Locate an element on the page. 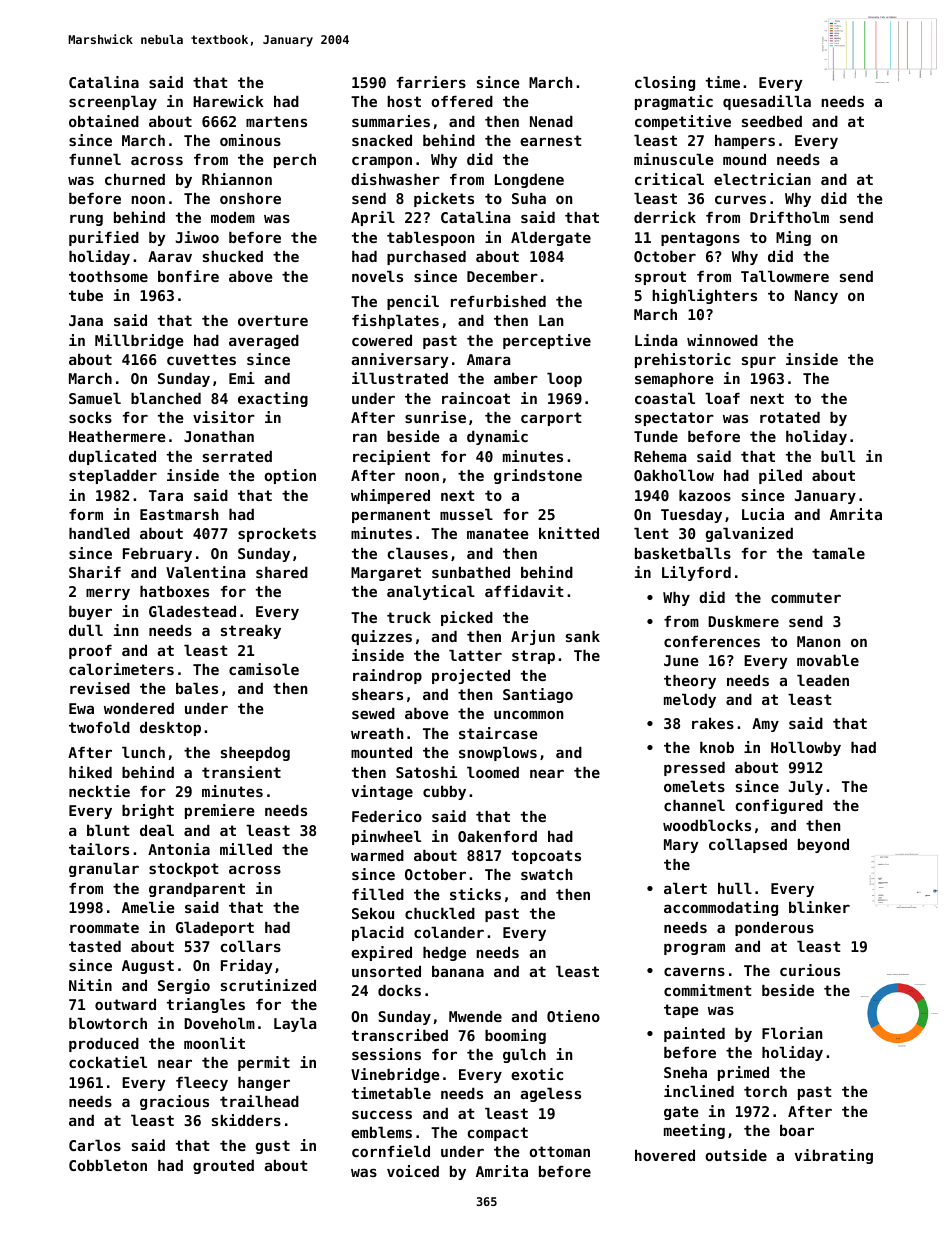  farriers is located at coordinates (431, 82).
